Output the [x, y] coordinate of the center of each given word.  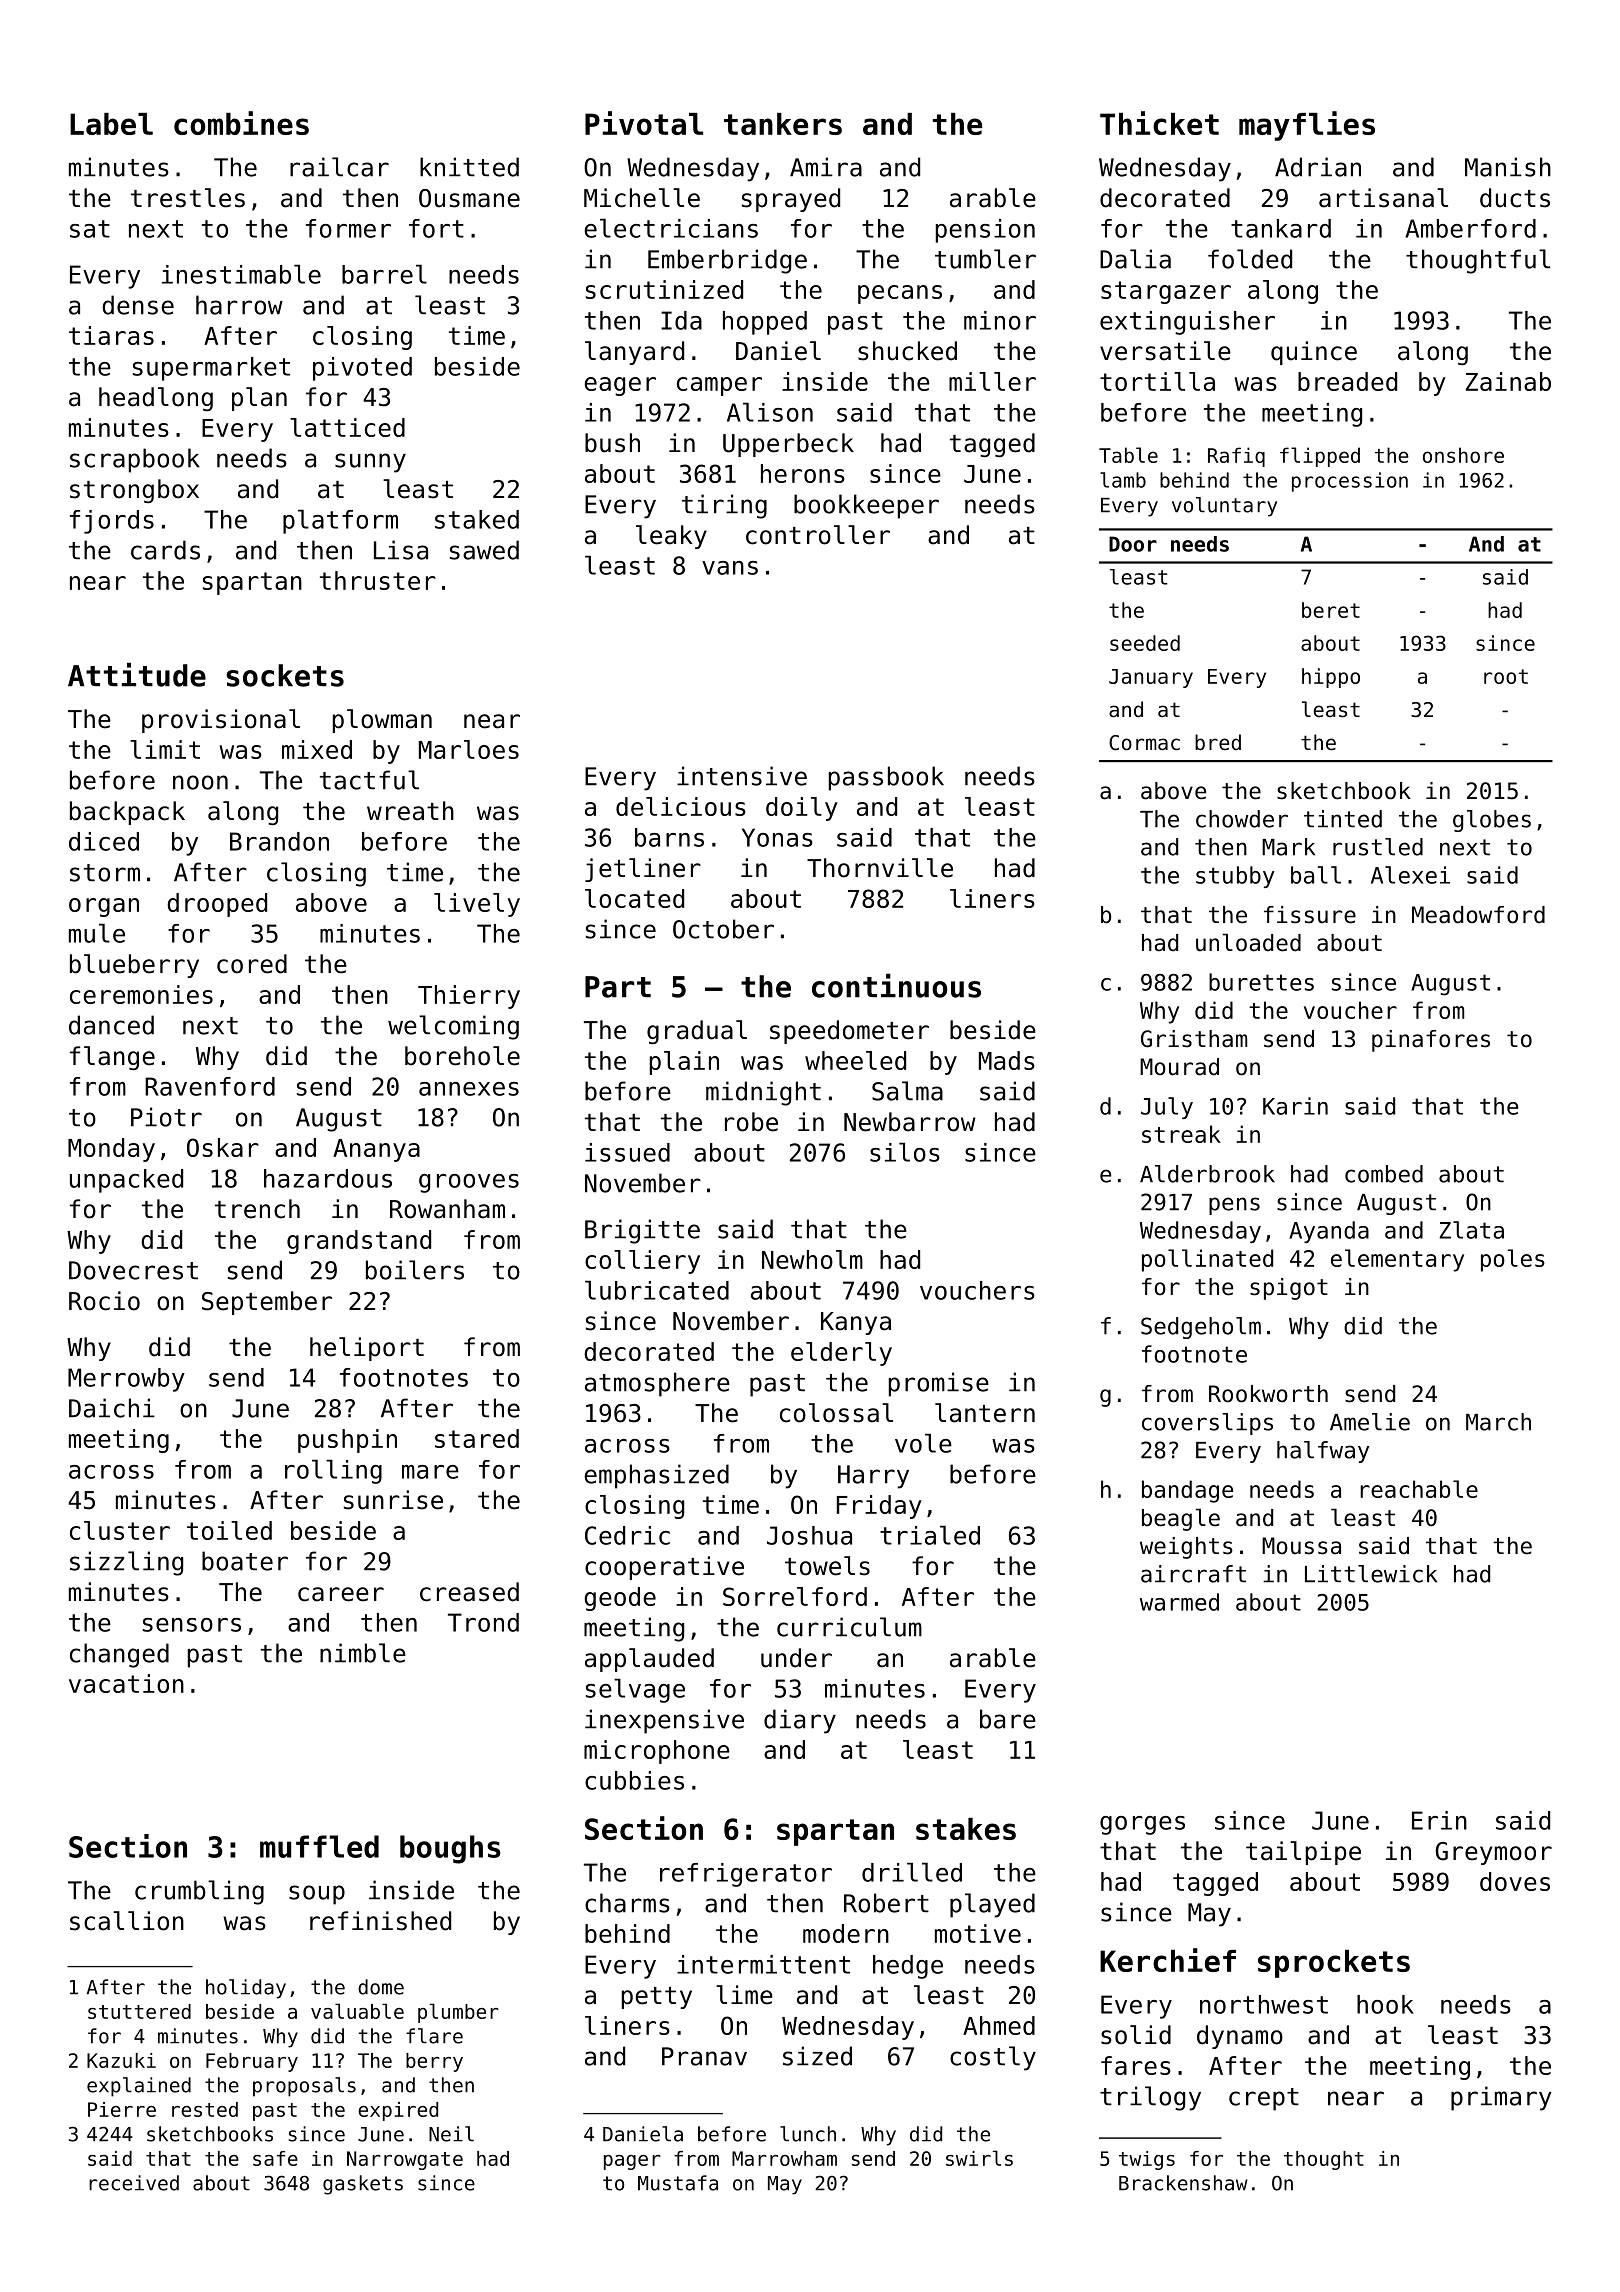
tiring [724, 506]
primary [1501, 2098]
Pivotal [644, 123]
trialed [930, 1535]
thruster [378, 580]
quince [1314, 353]
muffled [319, 1846]
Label [111, 124]
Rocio [104, 1301]
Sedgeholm [1201, 1328]
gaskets [363, 2185]
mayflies [1307, 126]
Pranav [704, 2056]
